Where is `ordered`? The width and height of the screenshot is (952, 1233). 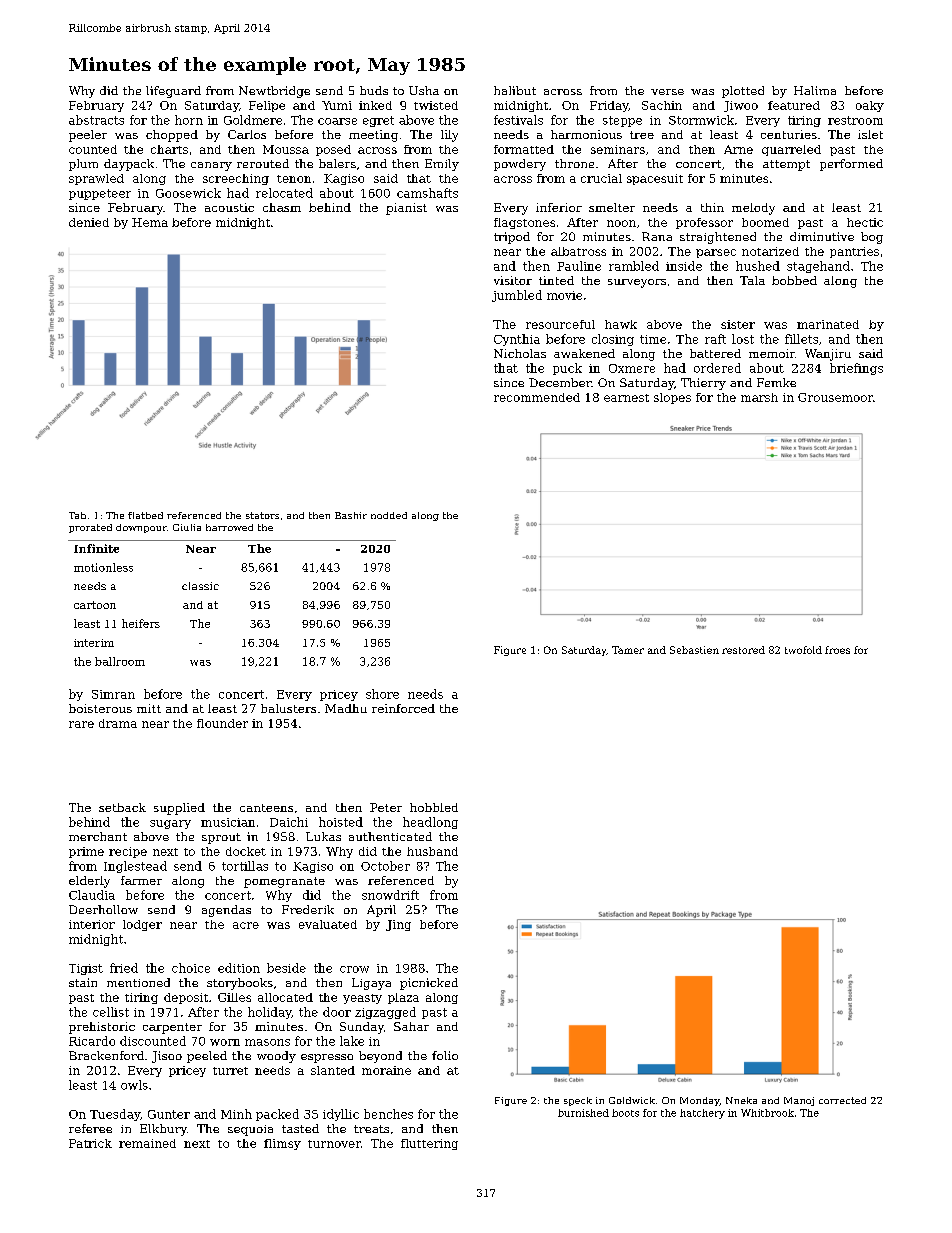
ordered is located at coordinates (717, 368).
